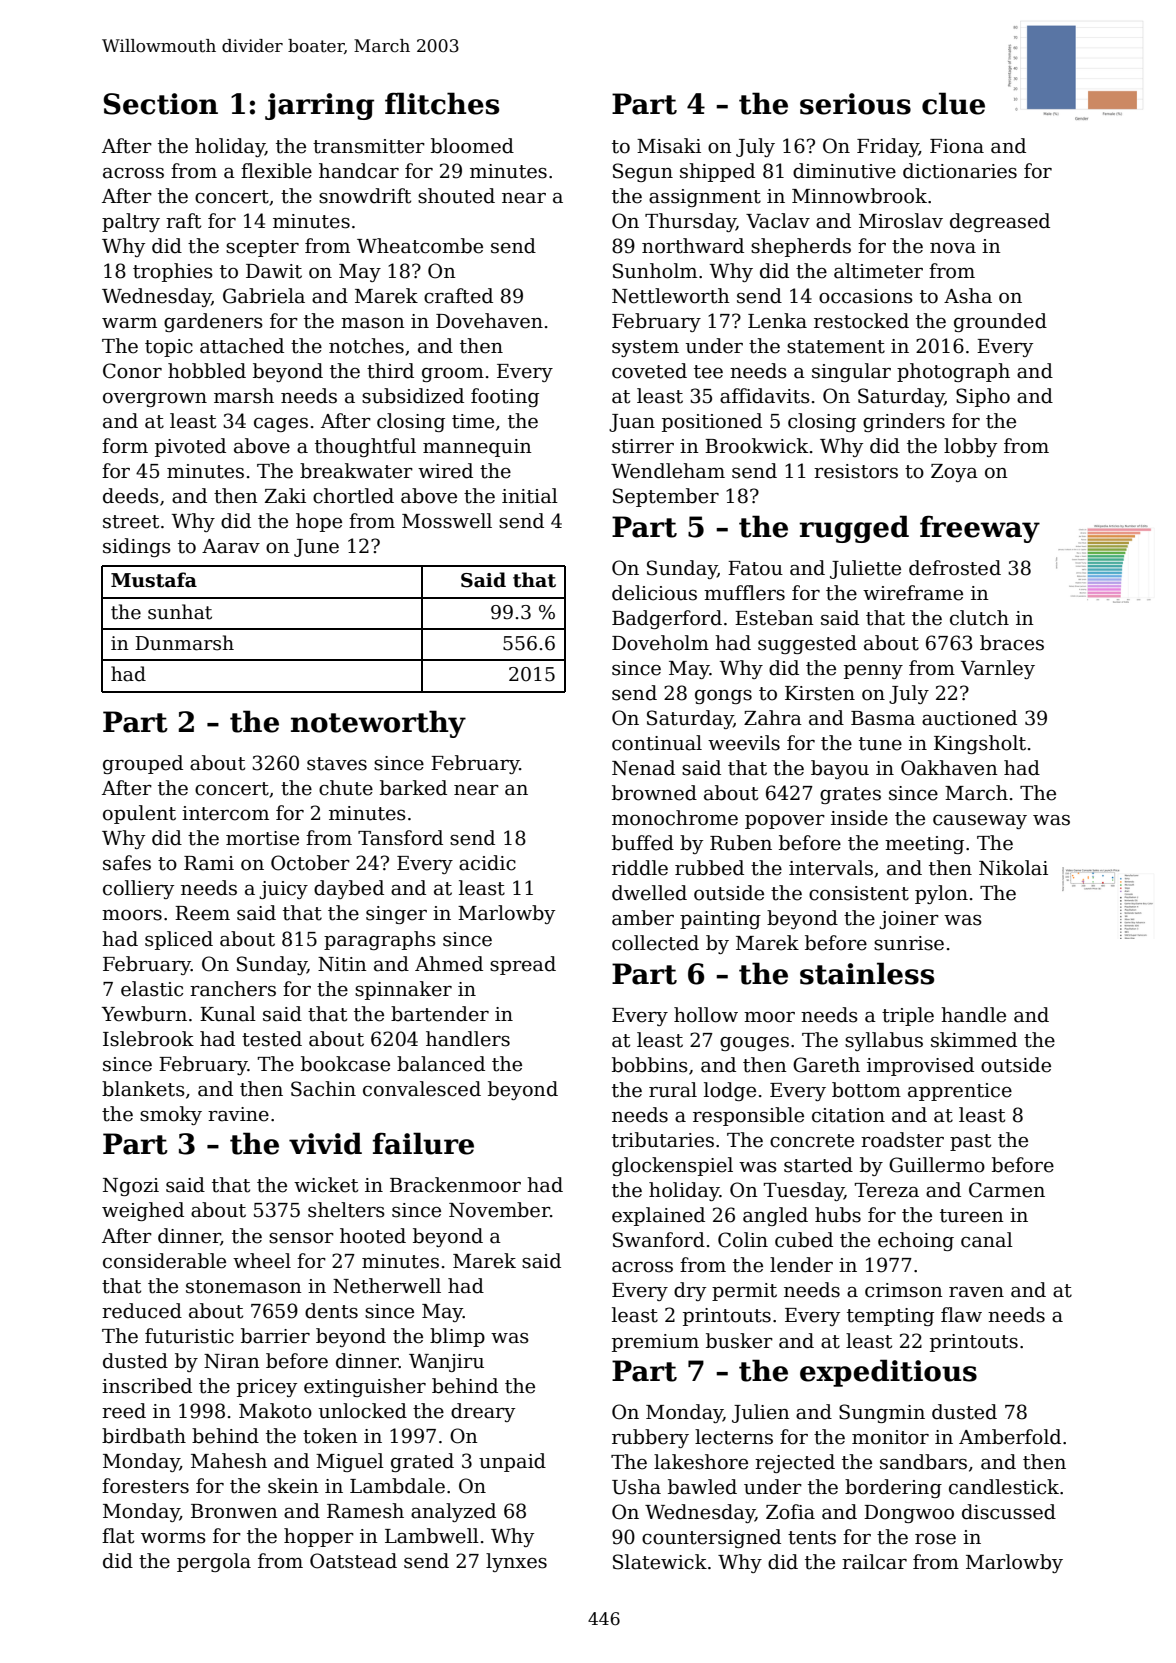 Image resolution: width=1176 pixels, height=1663 pixels. Describe the element at coordinates (953, 103) in the page. I see `clue` at that location.
